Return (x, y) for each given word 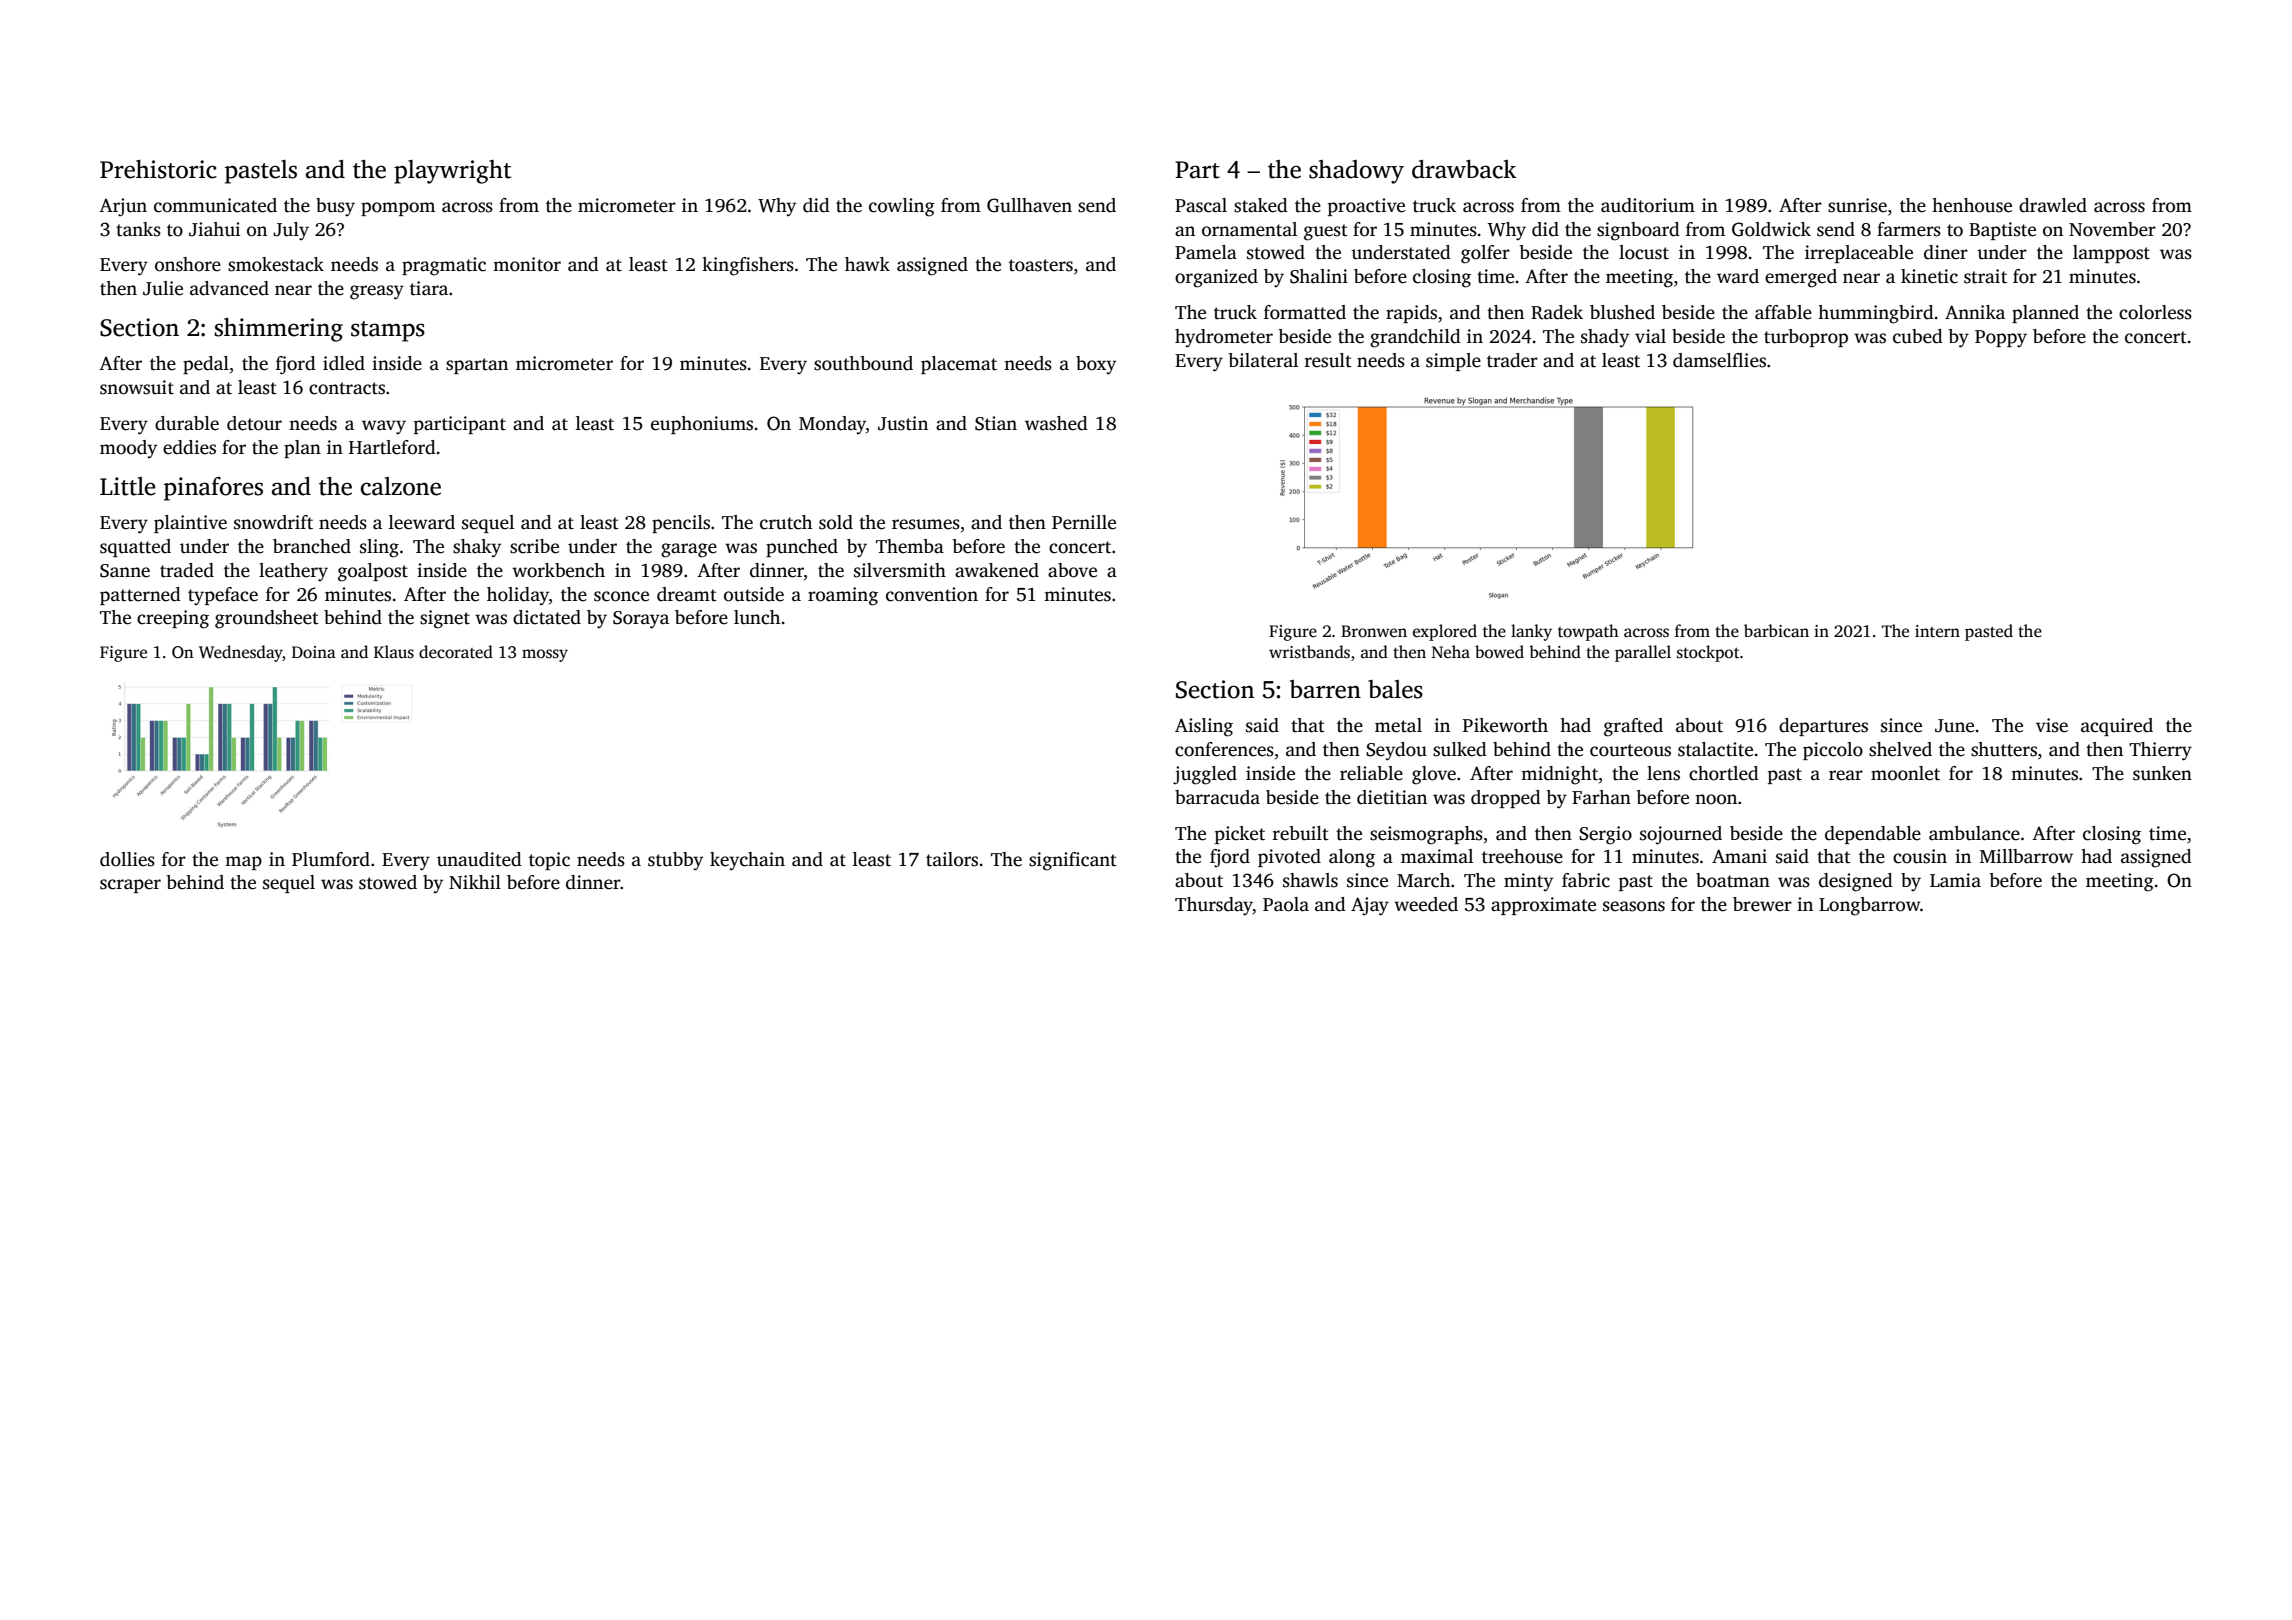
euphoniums (702, 425)
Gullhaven (1029, 205)
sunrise (1857, 205)
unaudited (479, 859)
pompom (398, 209)
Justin (903, 423)
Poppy (2001, 339)
